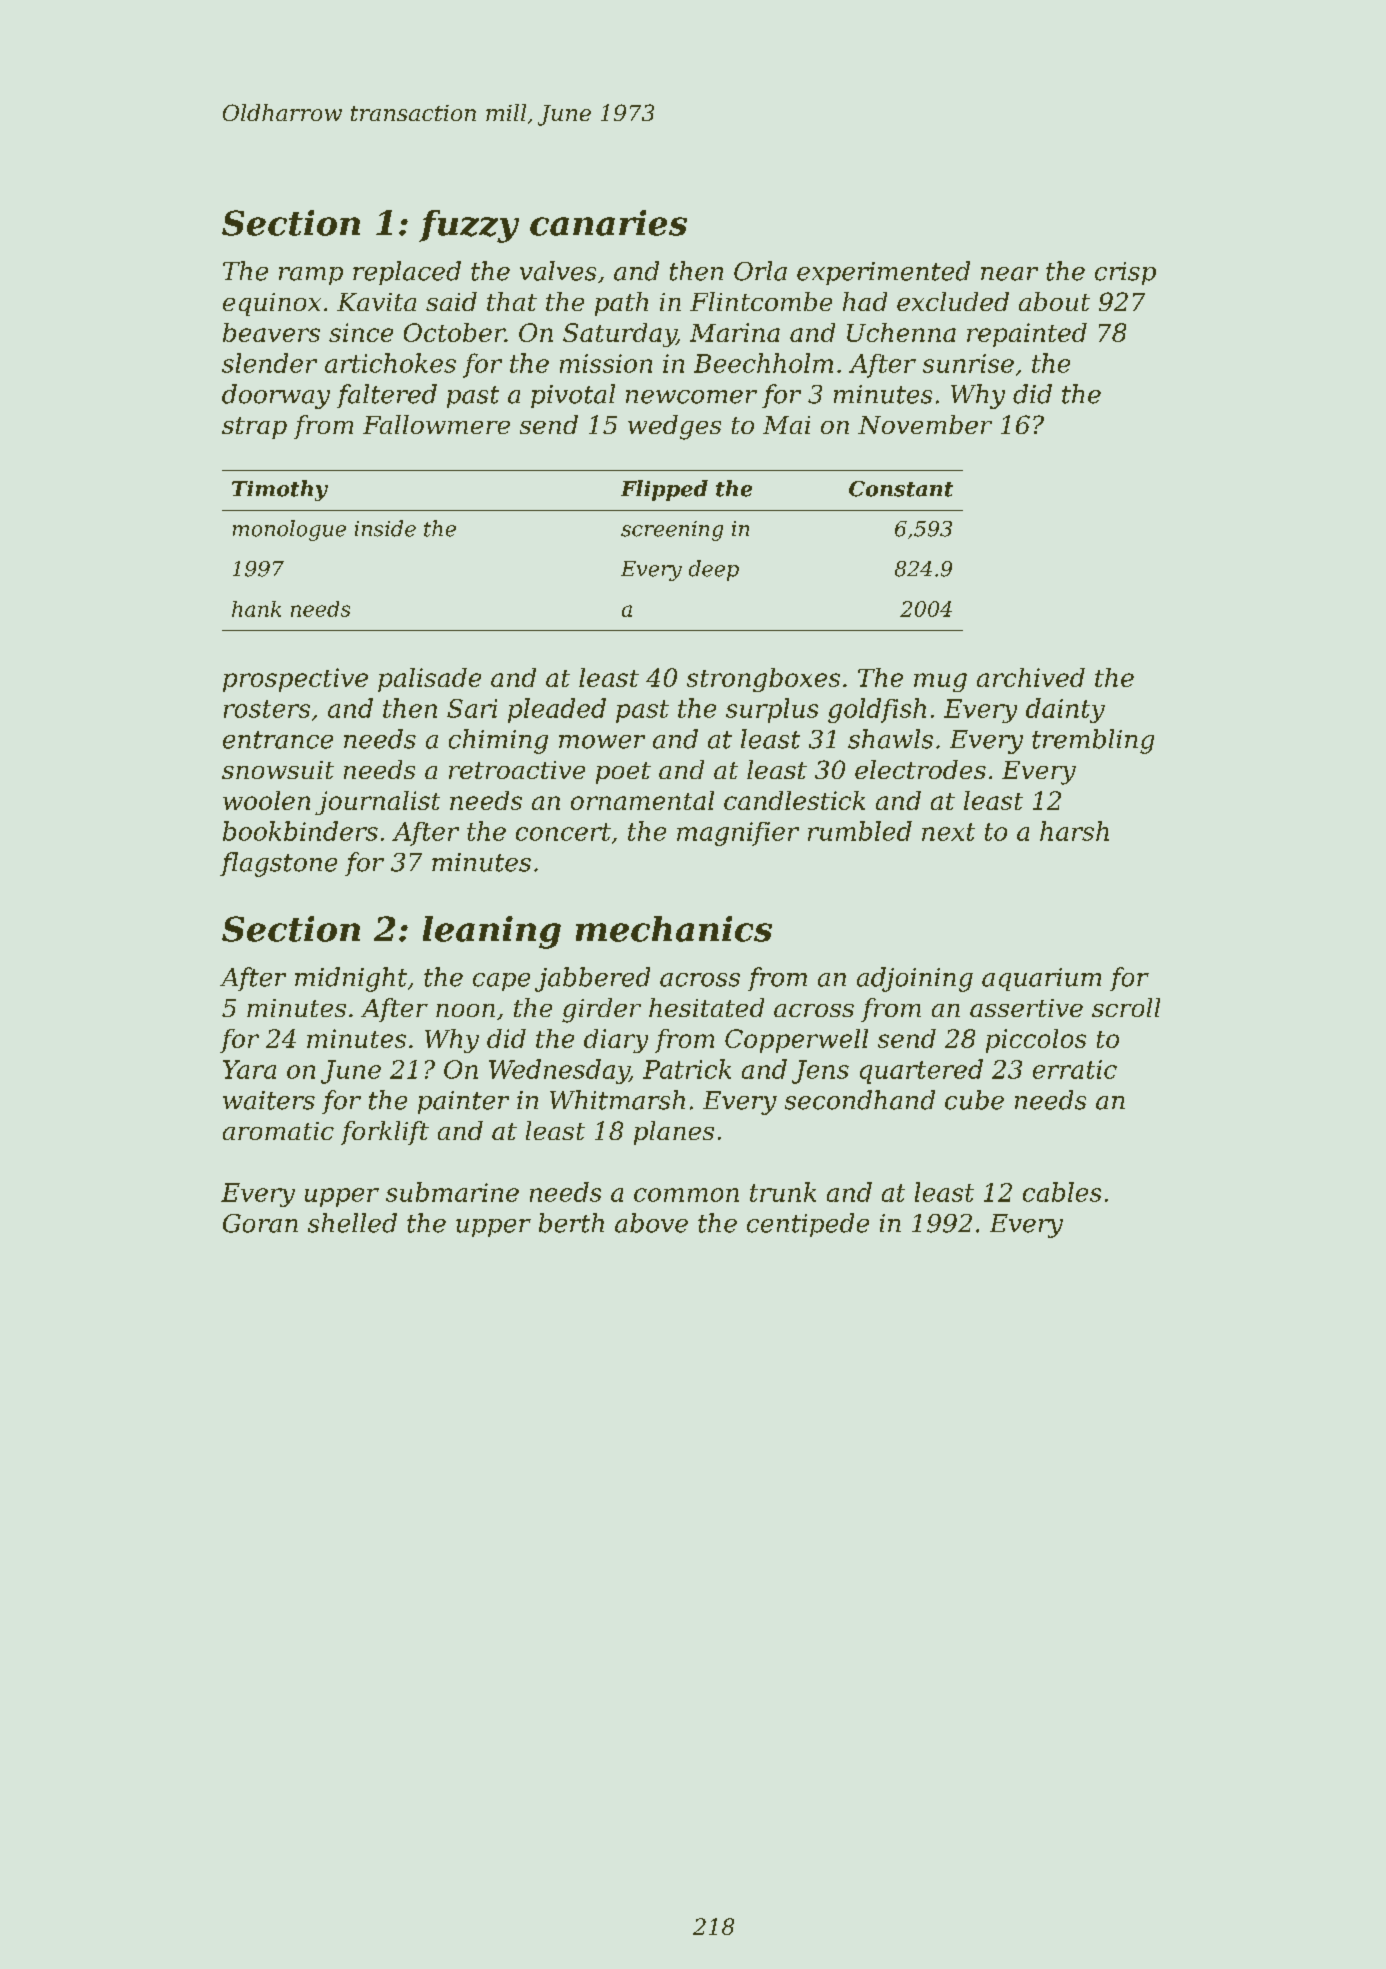  What do you see at coordinates (563, 832) in the page?
I see `concert` at bounding box center [563, 832].
